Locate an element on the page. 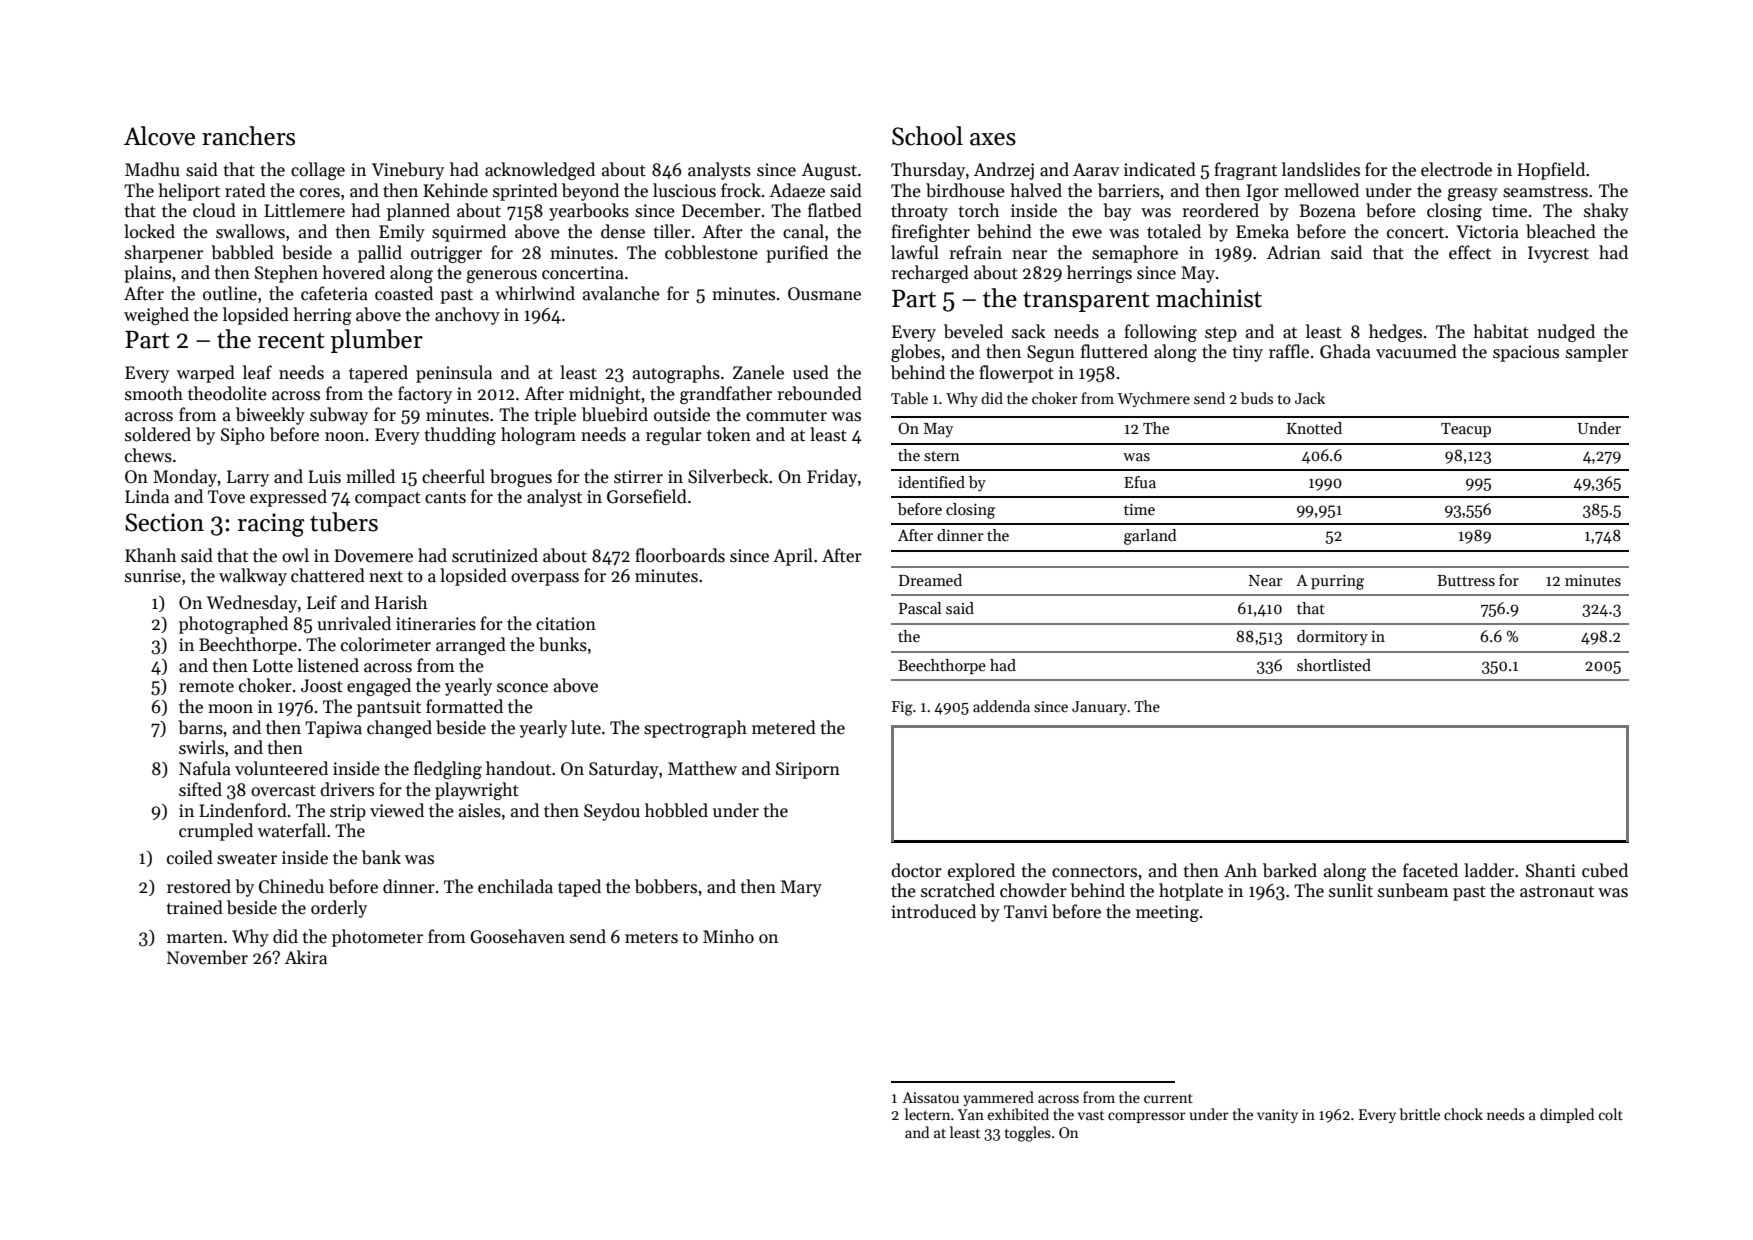  tiller is located at coordinates (672, 231).
